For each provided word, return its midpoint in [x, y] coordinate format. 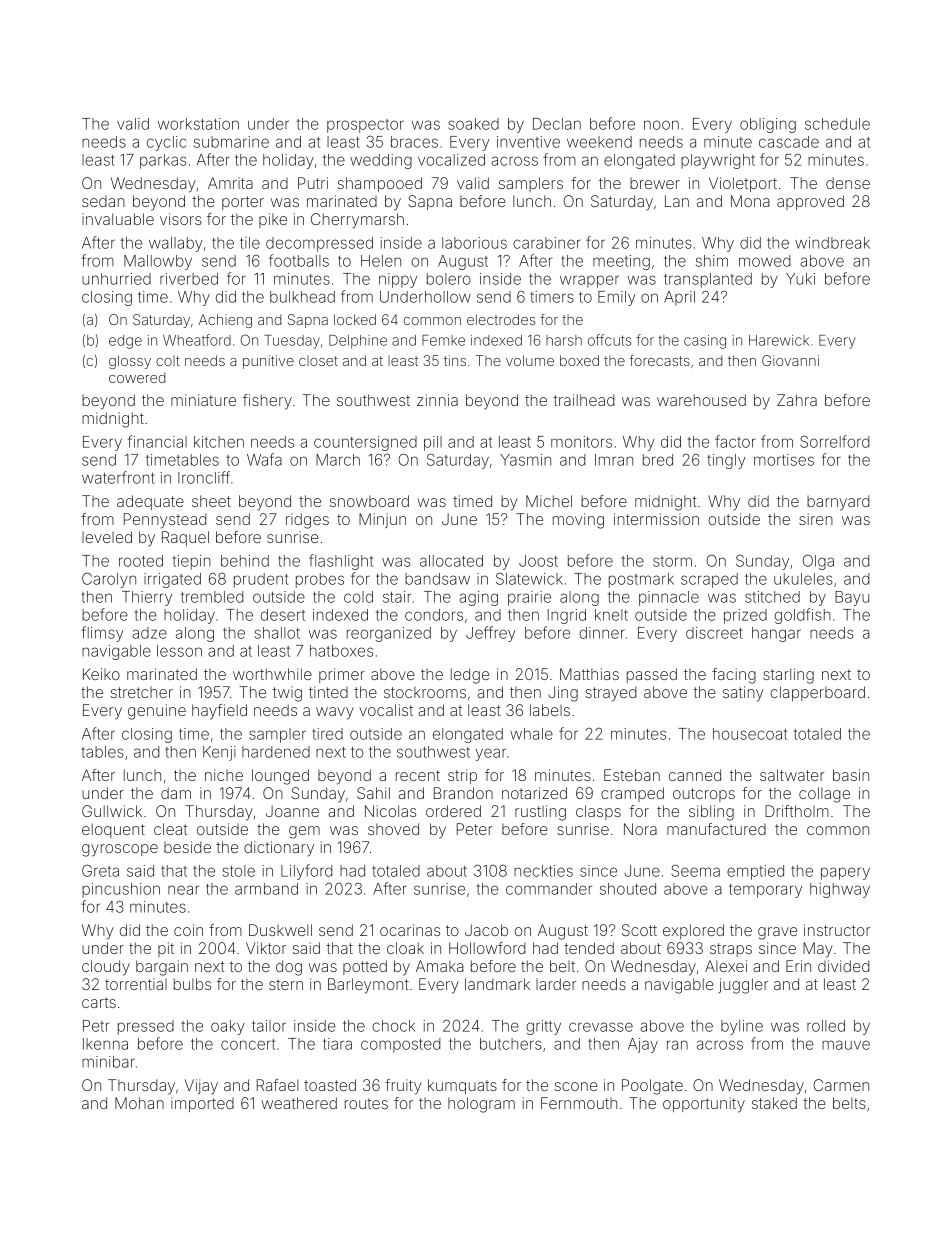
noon [661, 125]
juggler [743, 986]
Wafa [264, 459]
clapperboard [817, 693]
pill [433, 443]
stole [238, 871]
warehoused [701, 400]
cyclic [166, 143]
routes [366, 1103]
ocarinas [410, 930]
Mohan [139, 1103]
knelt [611, 615]
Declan [557, 124]
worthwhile [272, 674]
